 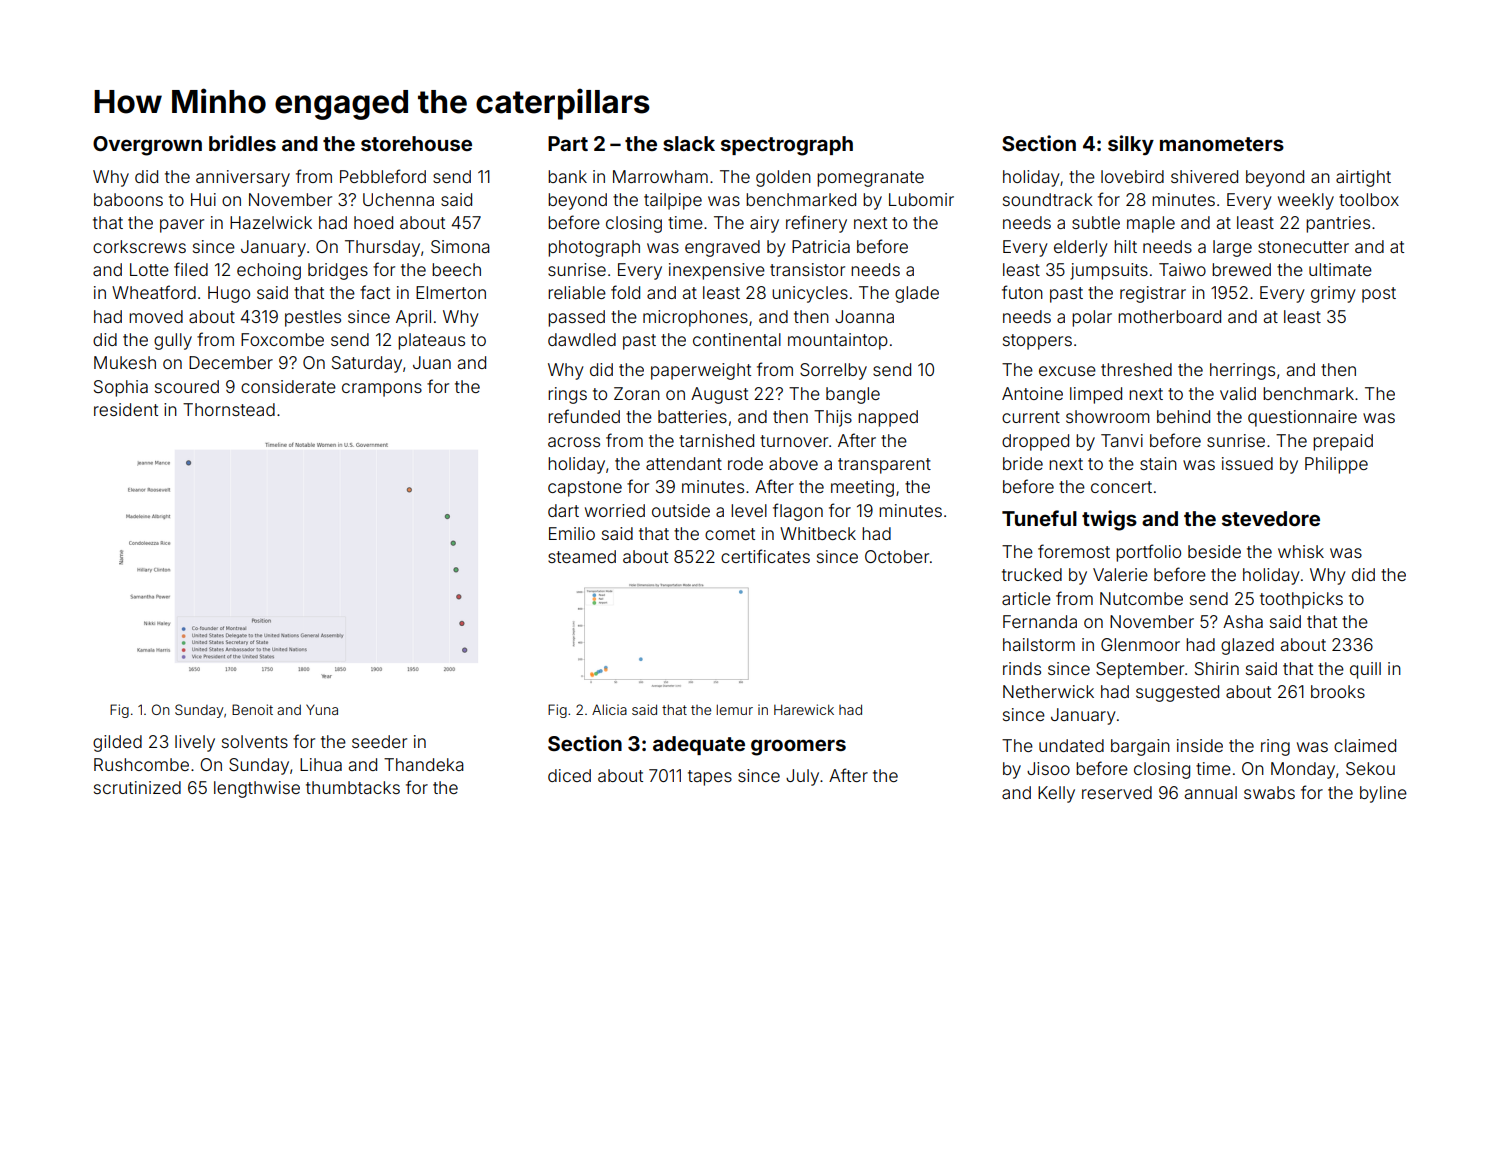 I want to click on outside, so click(x=681, y=510).
